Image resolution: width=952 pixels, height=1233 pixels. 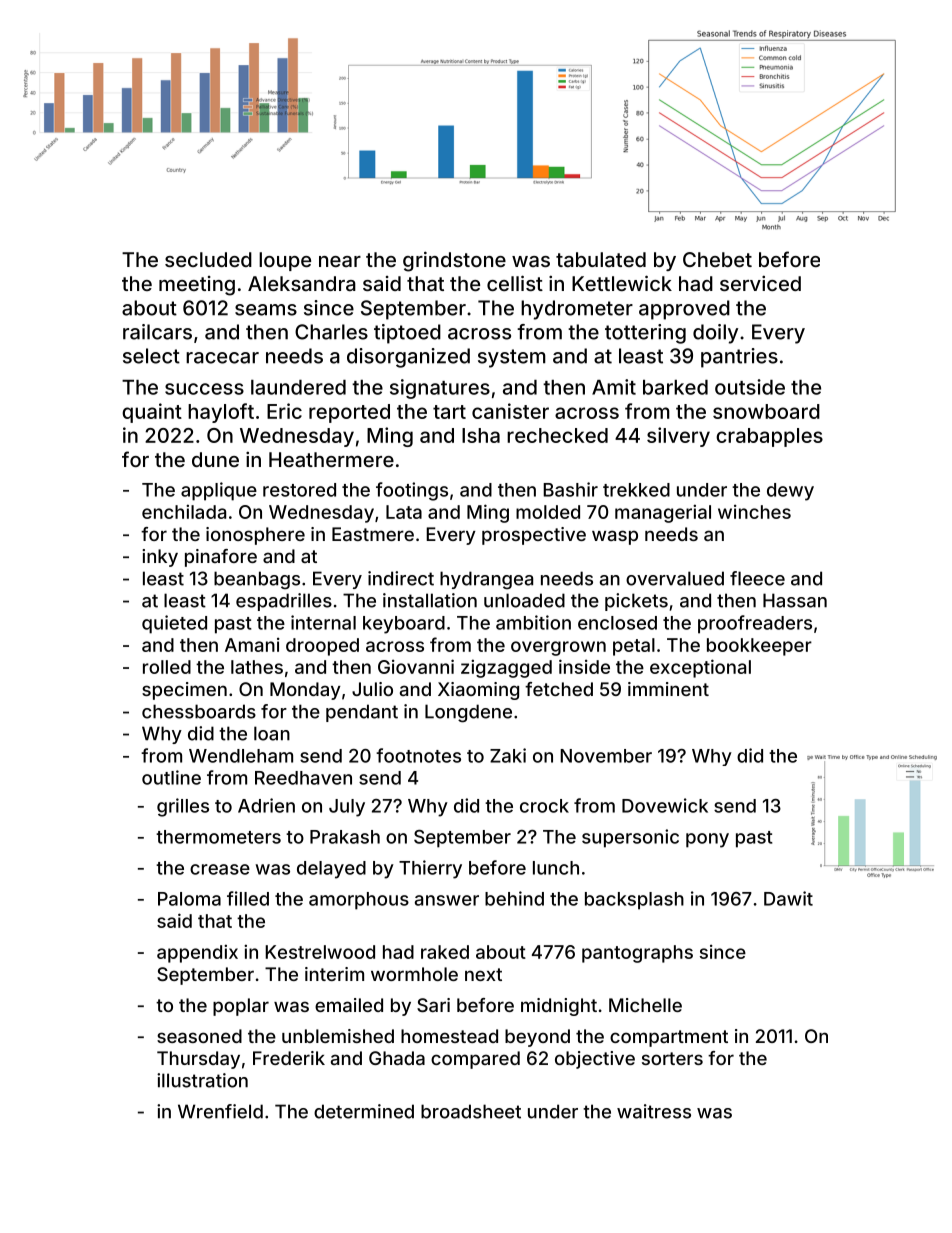 What do you see at coordinates (759, 647) in the image?
I see `bookkeeper` at bounding box center [759, 647].
